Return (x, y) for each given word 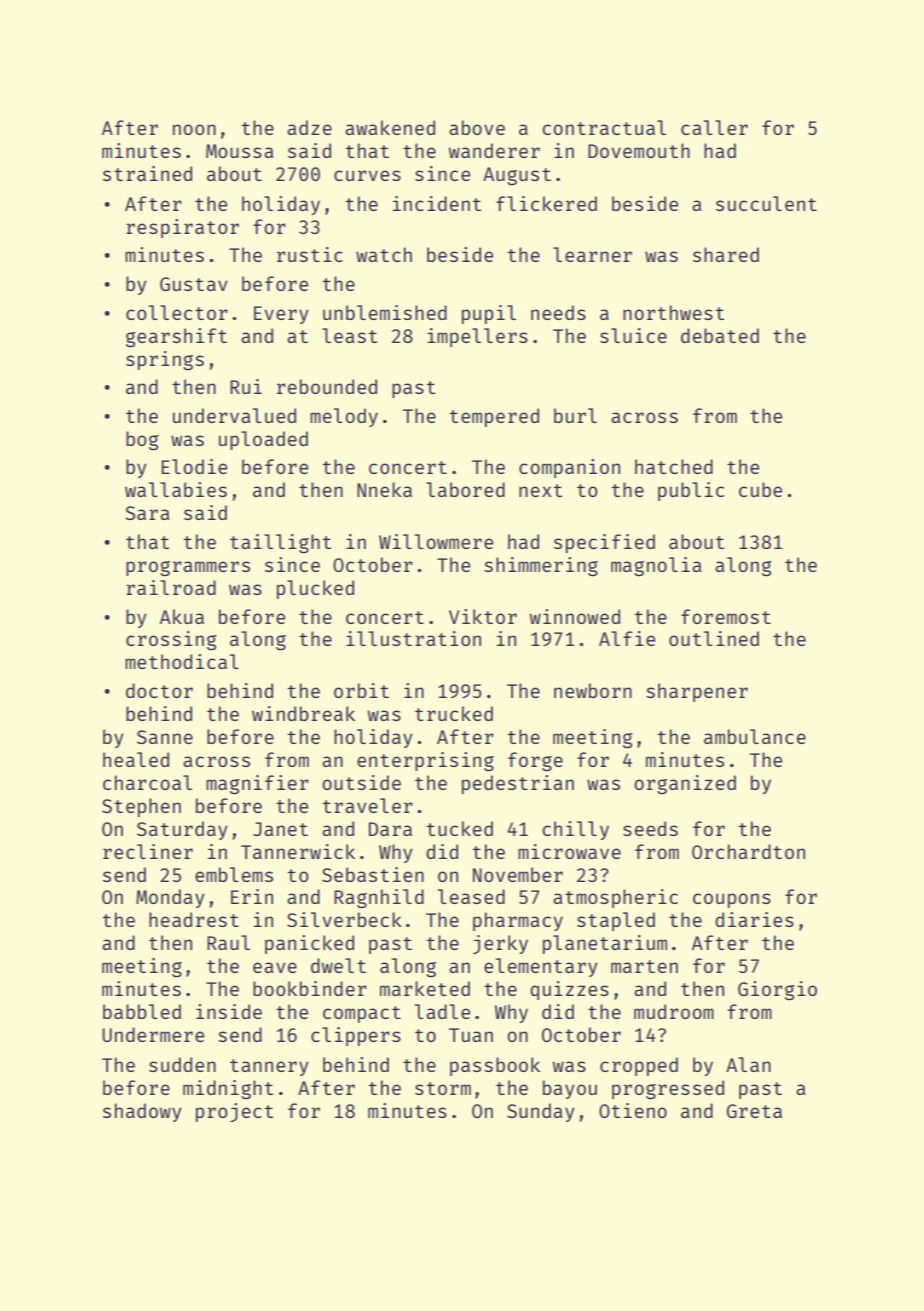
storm (443, 1088)
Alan (748, 1064)
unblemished (385, 312)
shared (726, 254)
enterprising (425, 761)
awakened (390, 127)
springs (165, 360)
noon (194, 129)
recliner (148, 851)
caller (714, 127)
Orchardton (748, 851)
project (234, 1112)
